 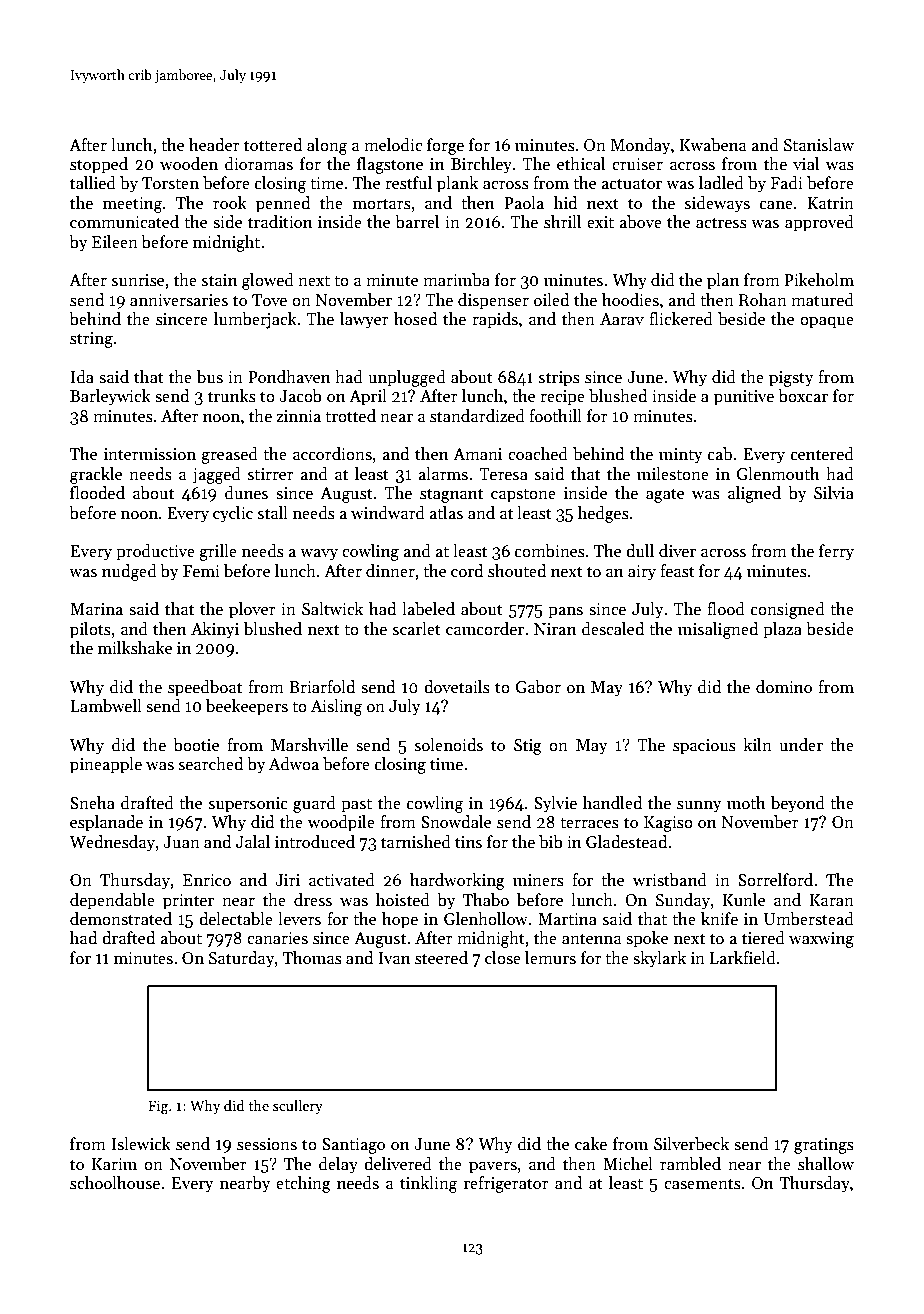 What do you see at coordinates (115, 1183) in the page?
I see `schoolhouse` at bounding box center [115, 1183].
